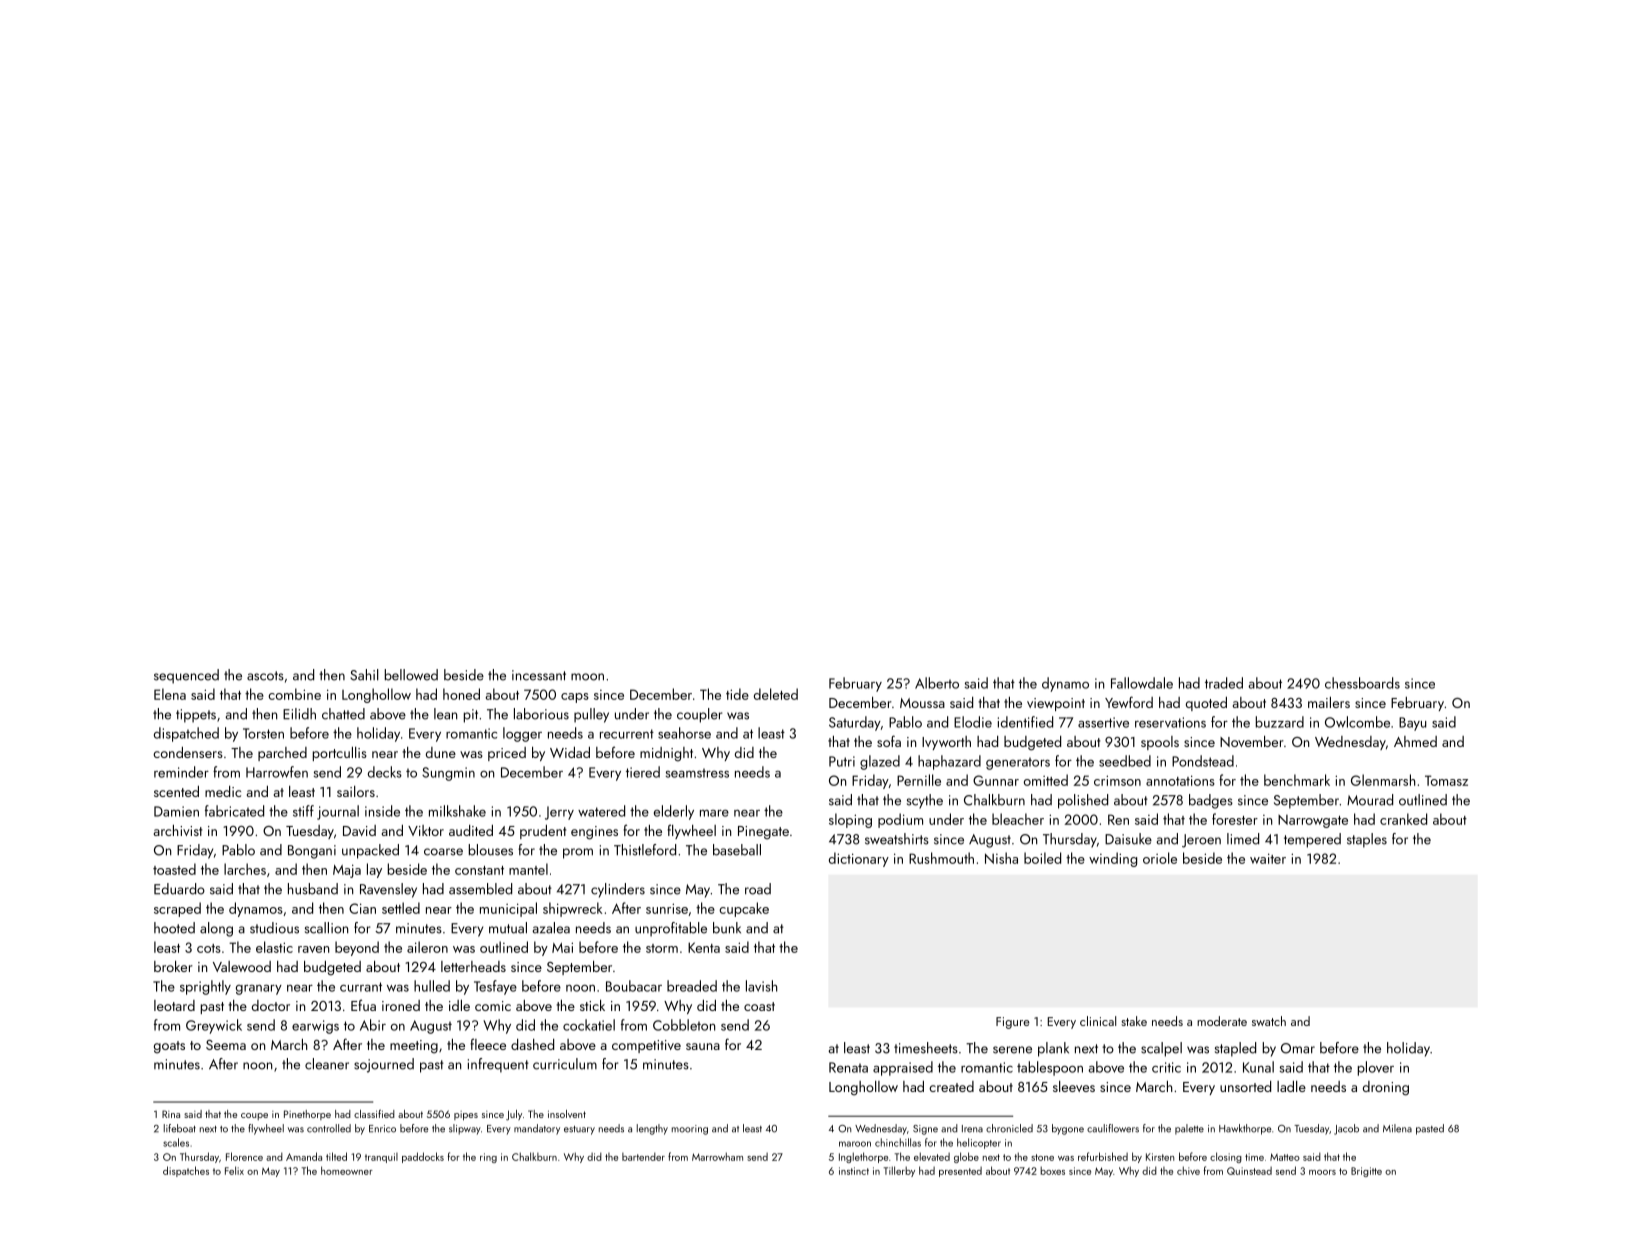  What do you see at coordinates (737, 850) in the screenshot?
I see `baseball` at bounding box center [737, 850].
